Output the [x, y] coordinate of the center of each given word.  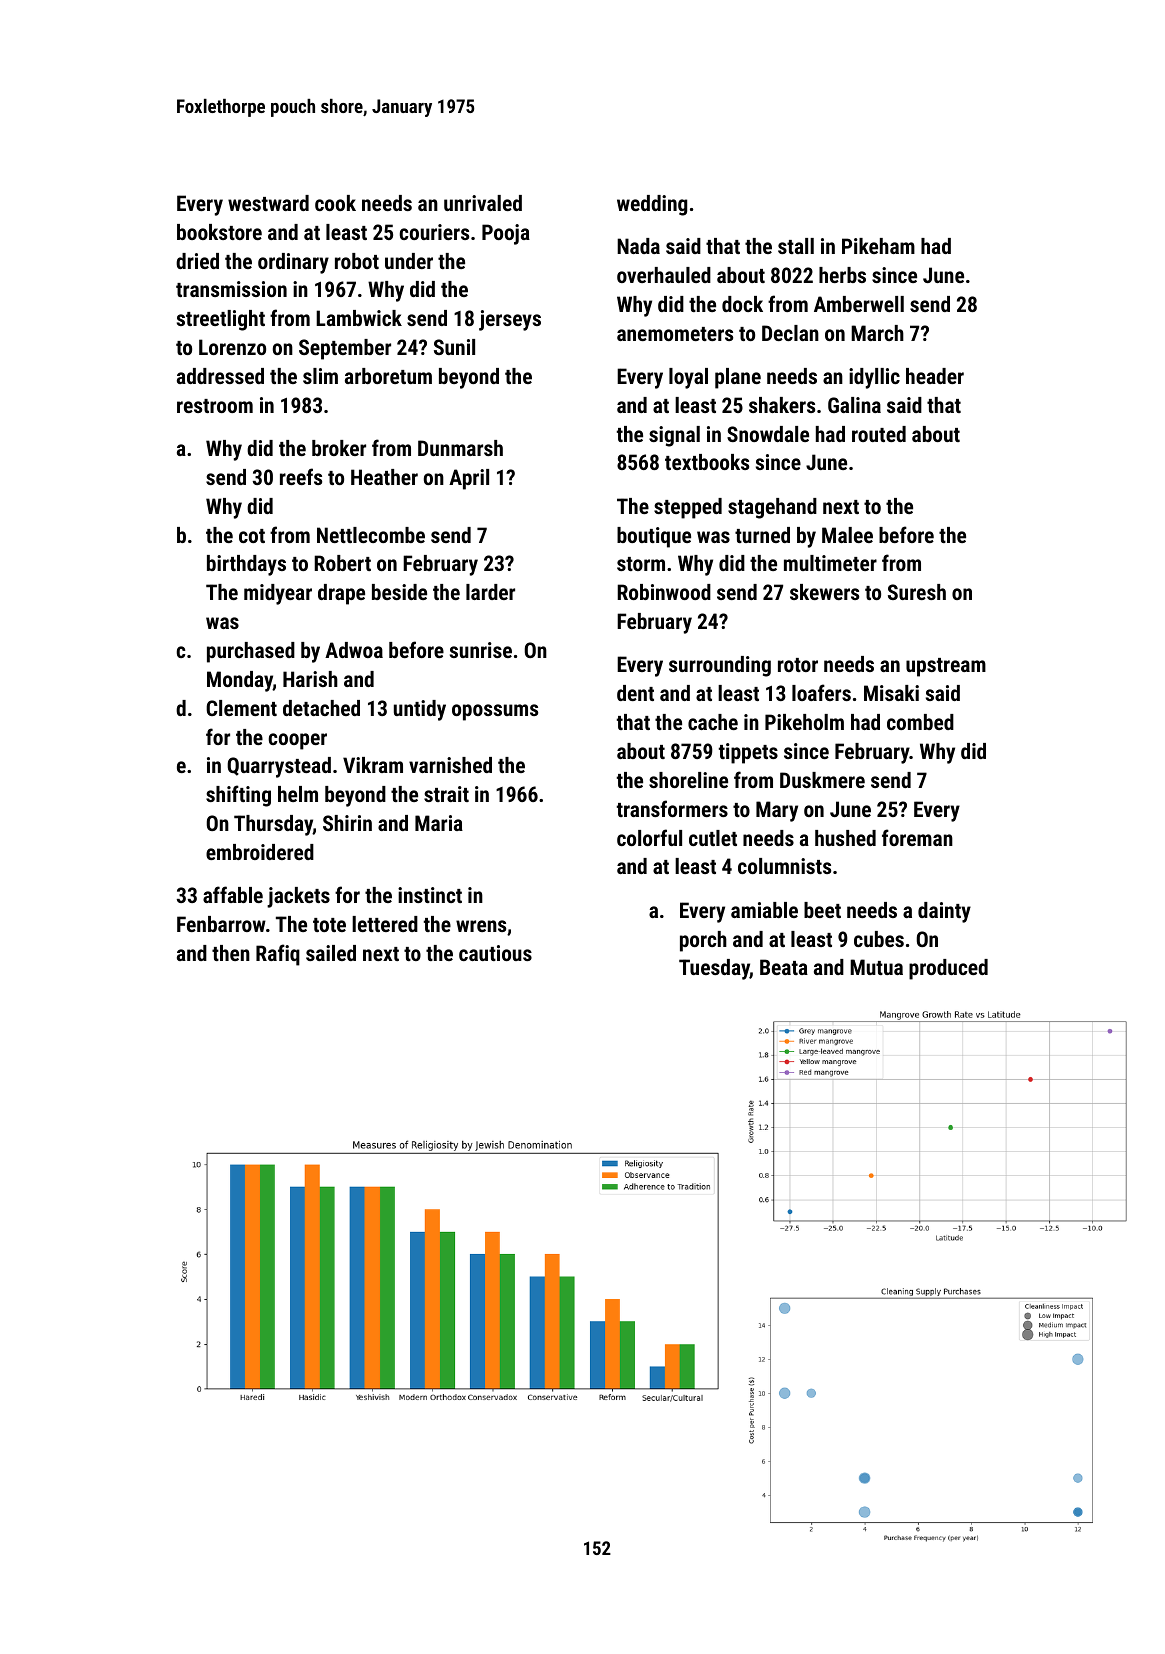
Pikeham [878, 246]
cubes [879, 939]
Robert [342, 563]
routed [879, 434]
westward [268, 203]
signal [674, 436]
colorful [649, 837]
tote [329, 925]
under [409, 261]
